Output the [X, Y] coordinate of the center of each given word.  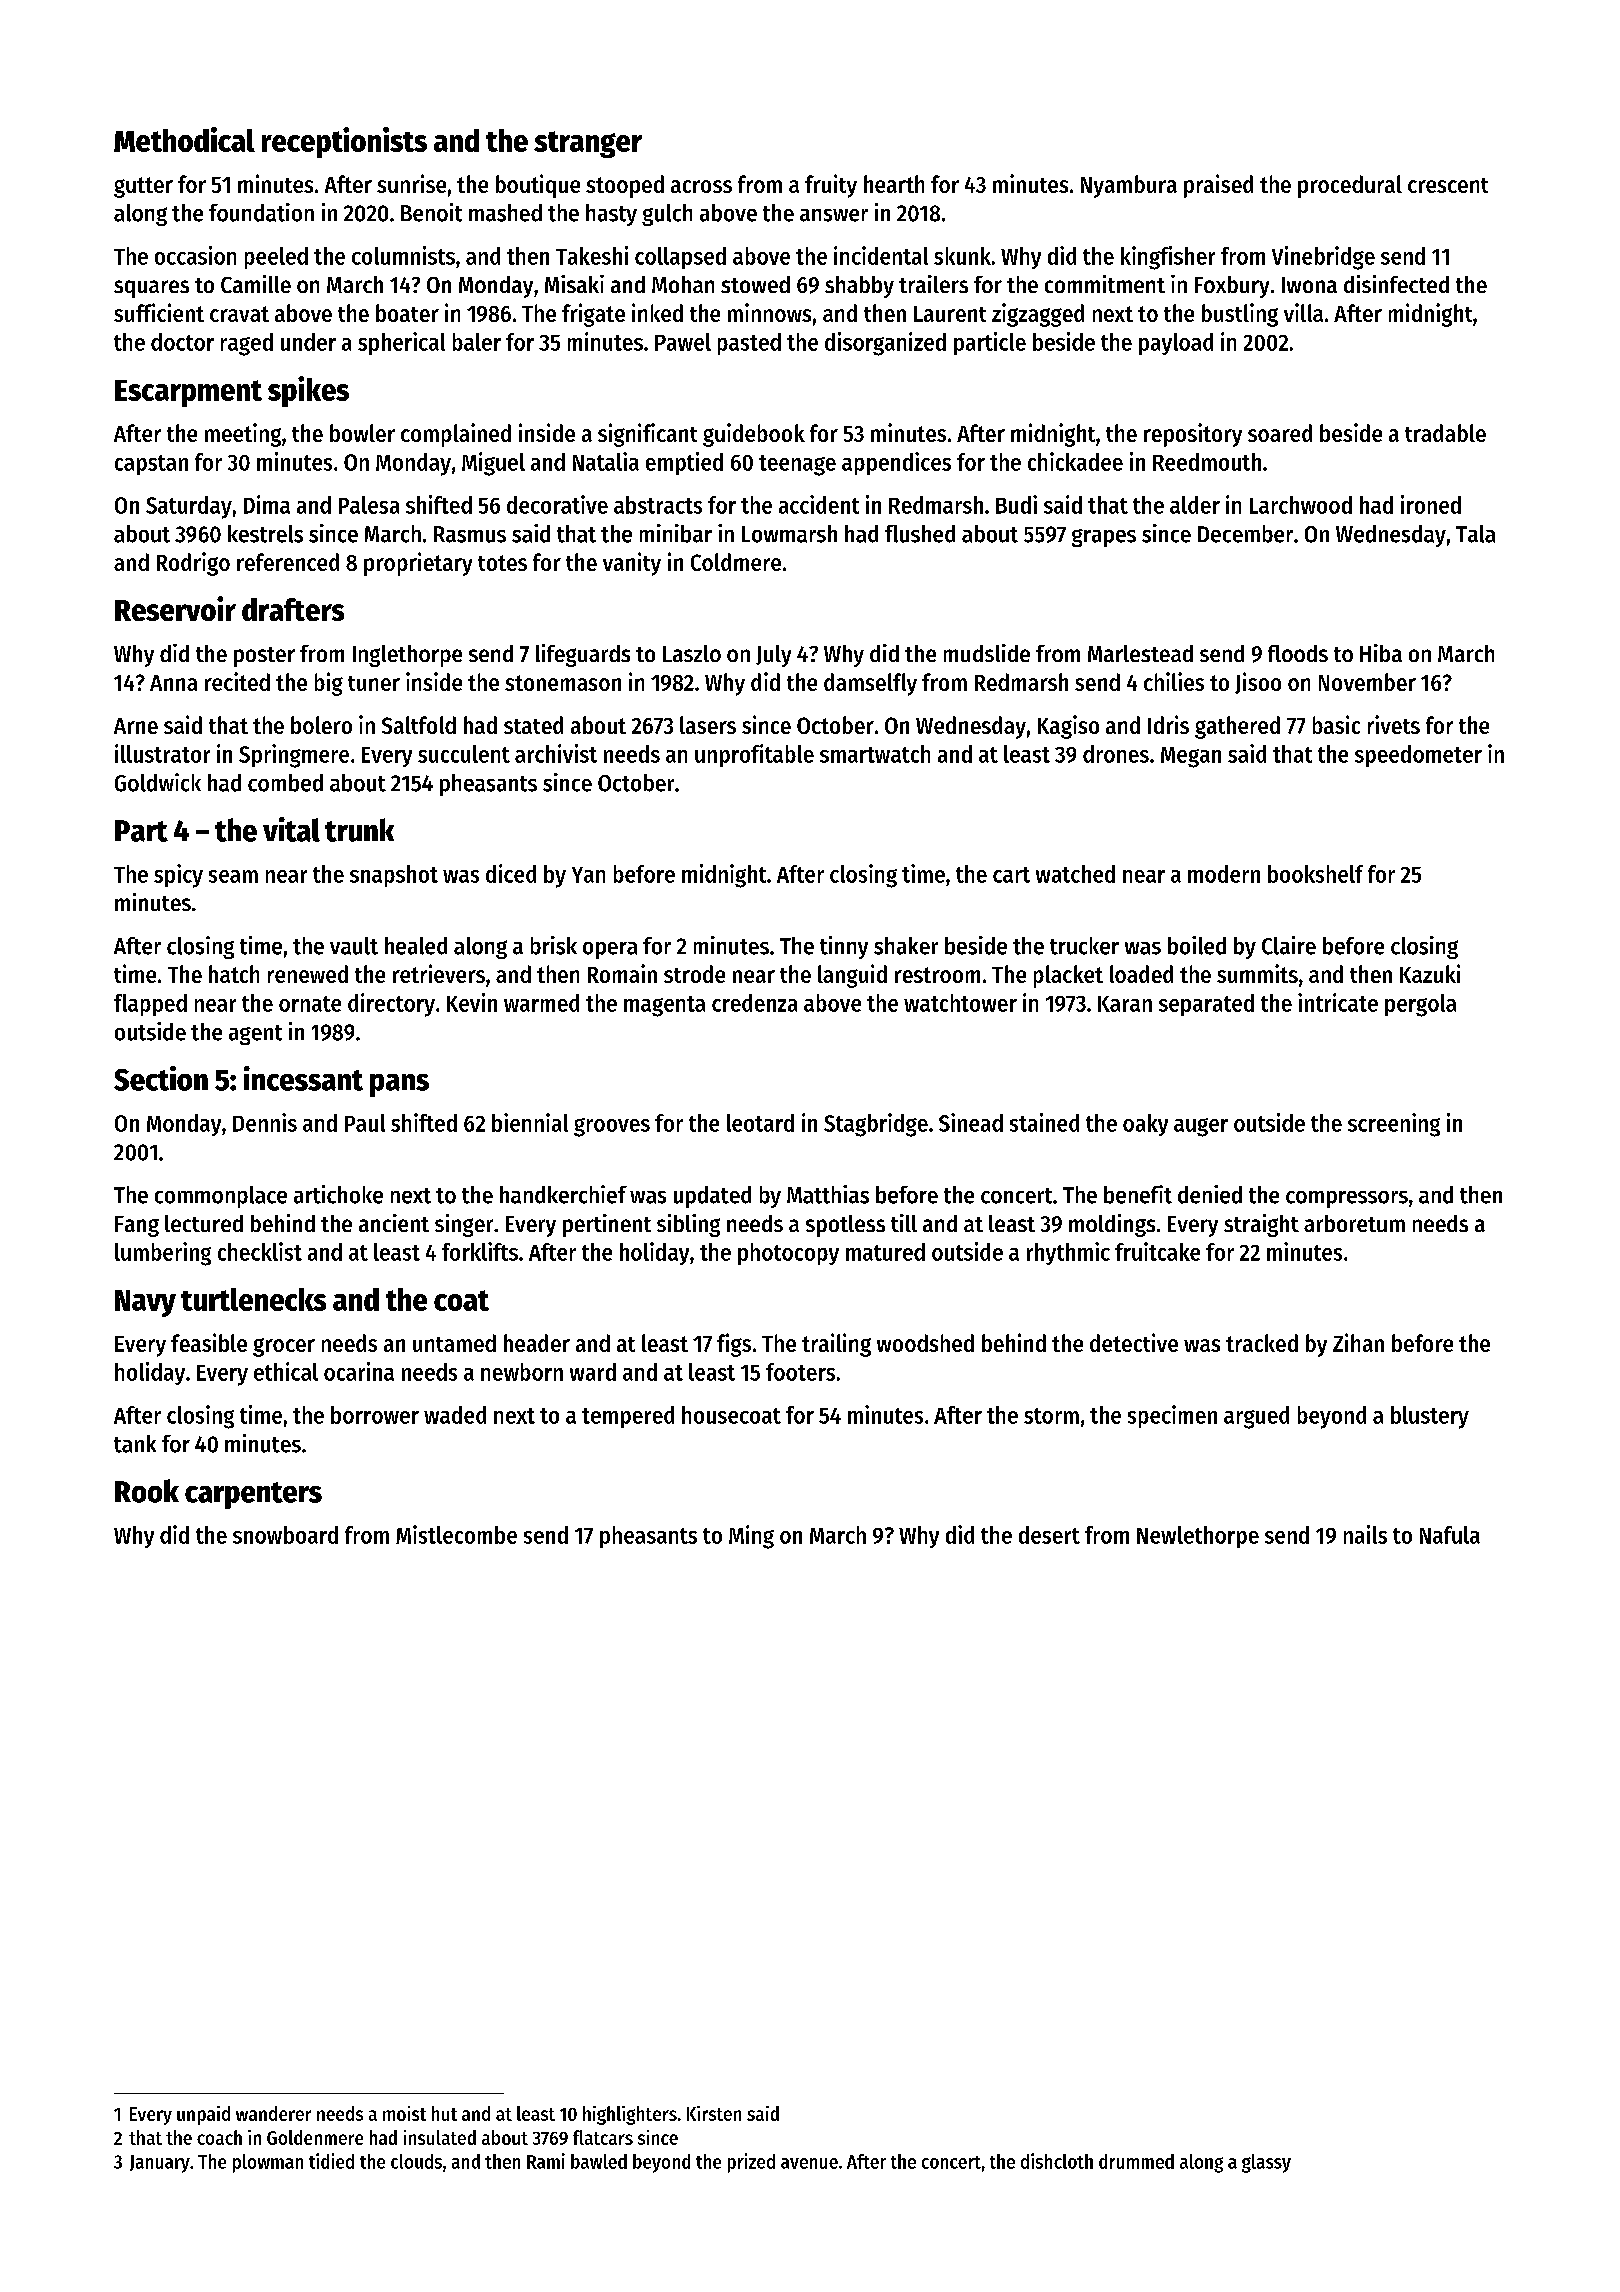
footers [800, 1372]
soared [1280, 433]
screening [1394, 1125]
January [160, 2164]
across [701, 186]
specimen [1172, 1416]
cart [1011, 875]
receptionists [344, 142]
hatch [234, 974]
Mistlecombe [456, 1534]
